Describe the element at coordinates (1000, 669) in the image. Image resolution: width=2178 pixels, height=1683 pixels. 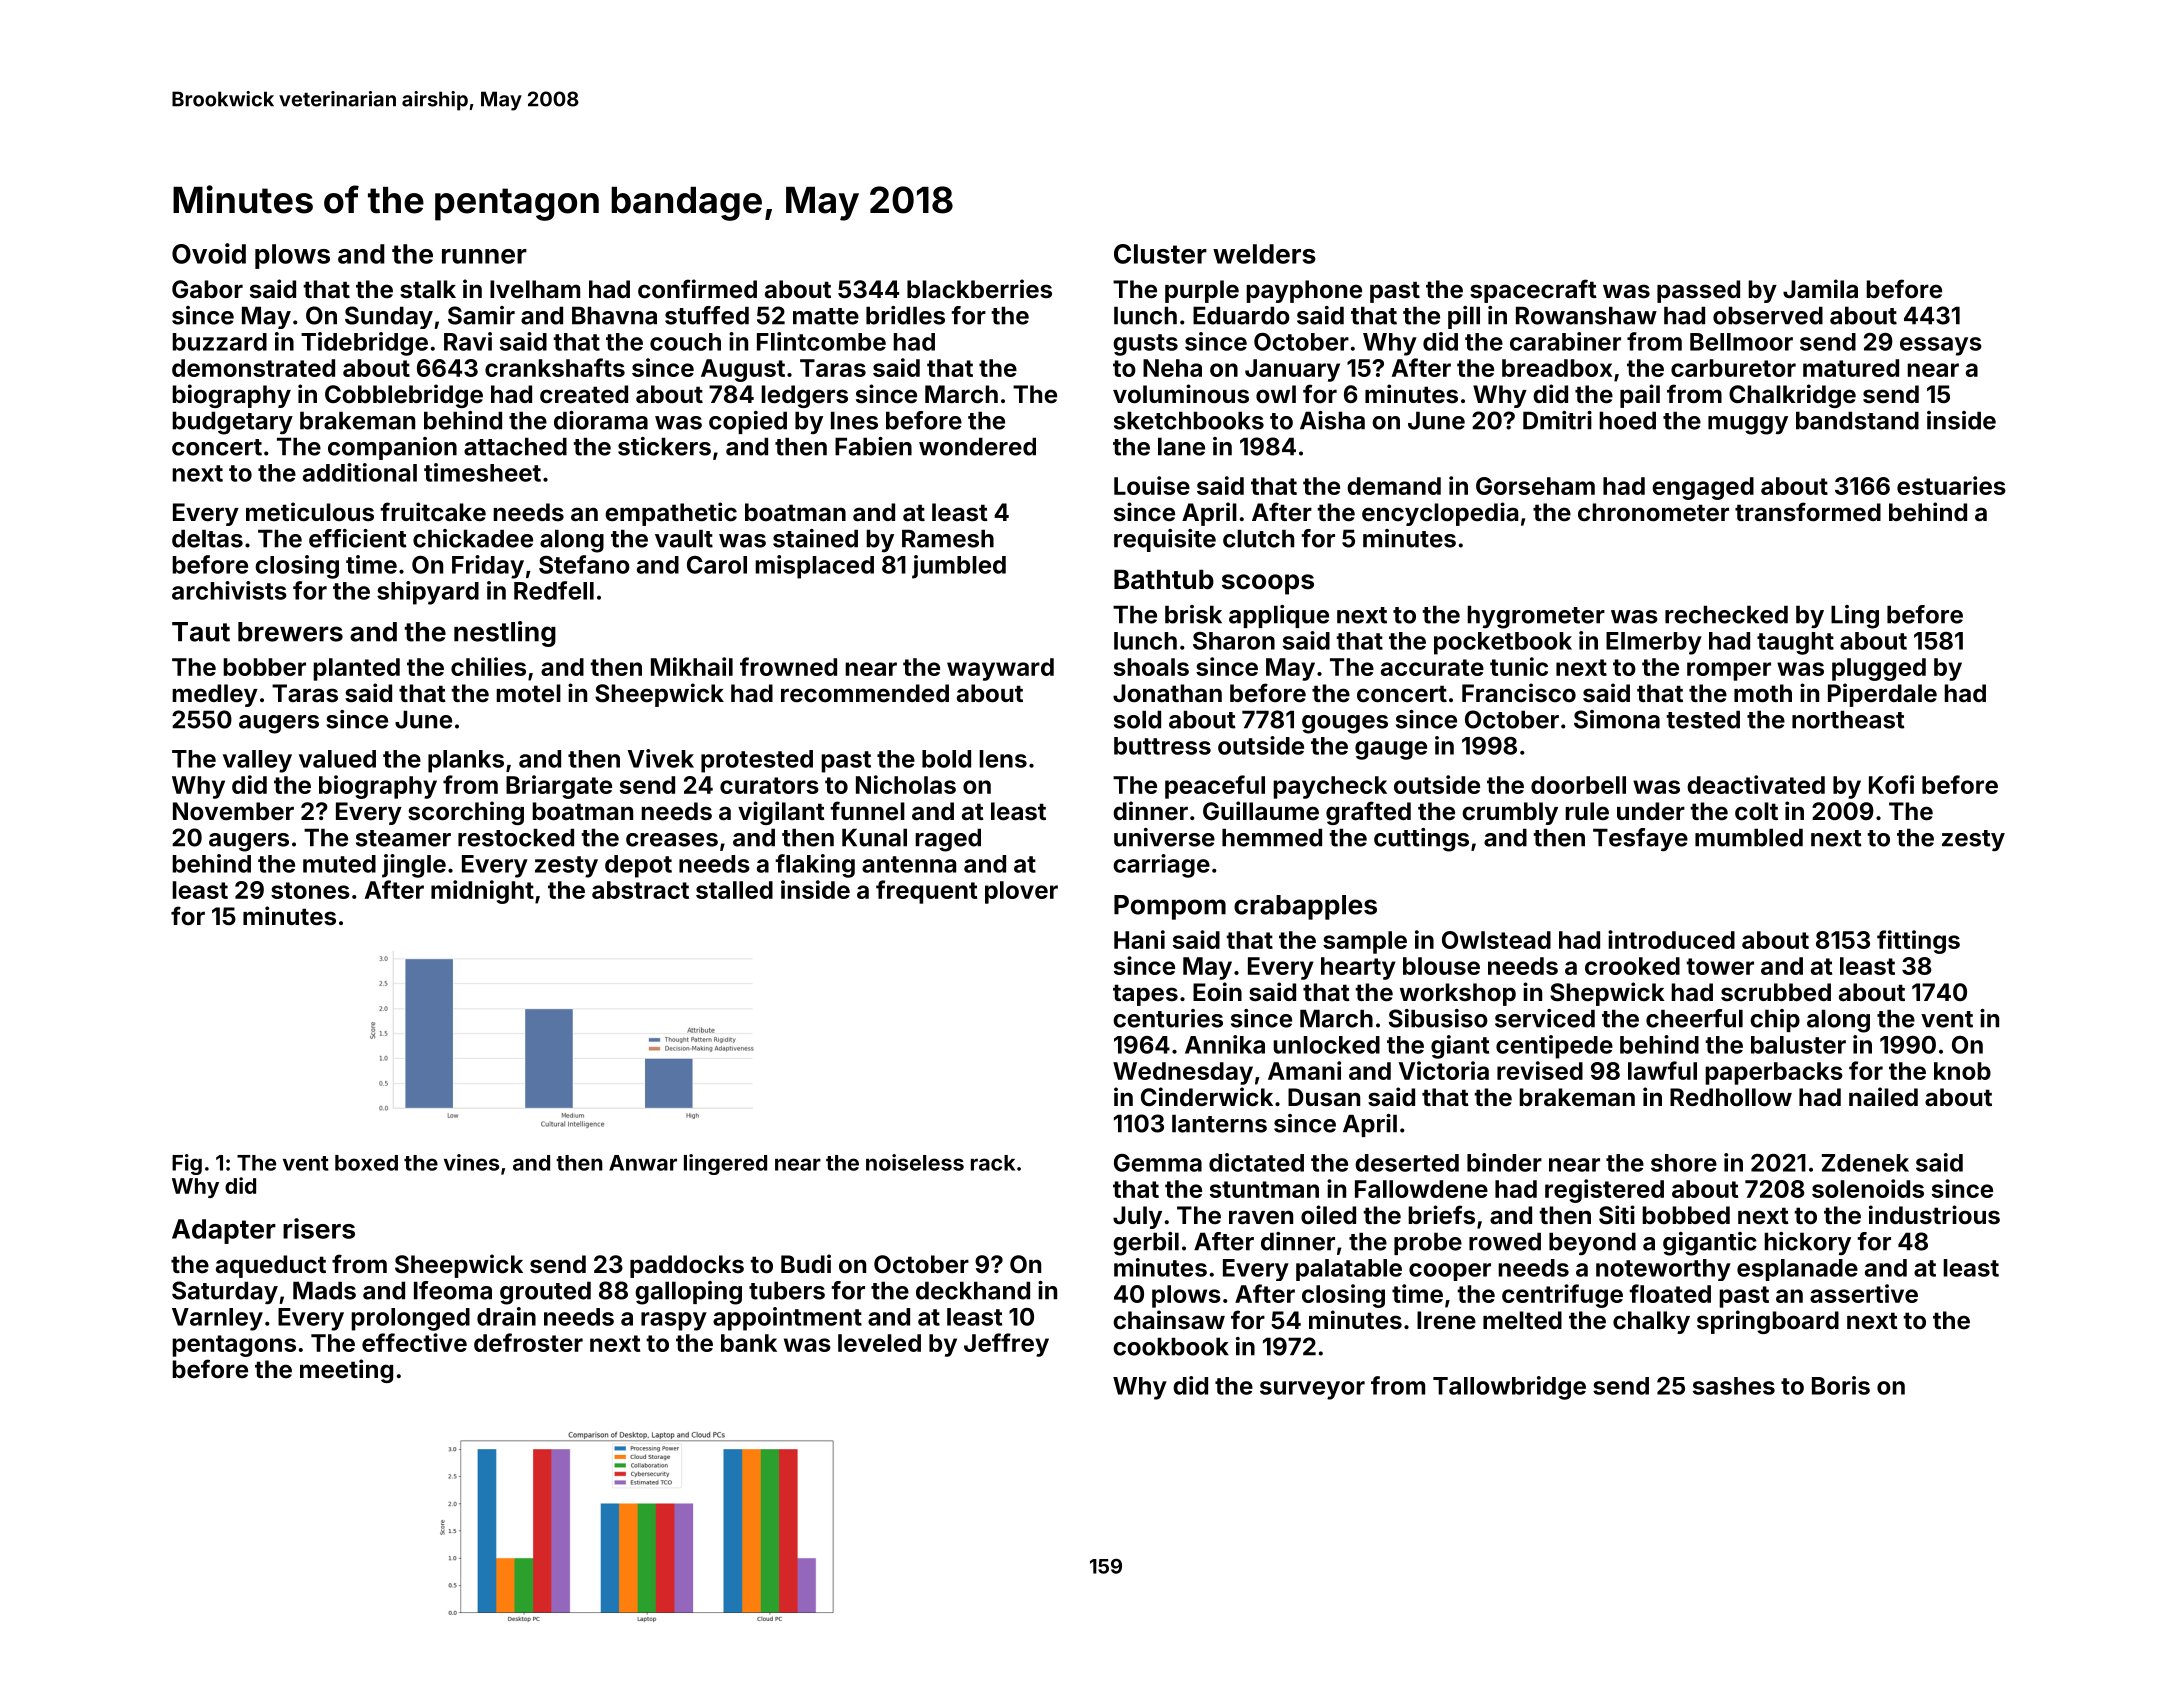
I see `wayward` at that location.
